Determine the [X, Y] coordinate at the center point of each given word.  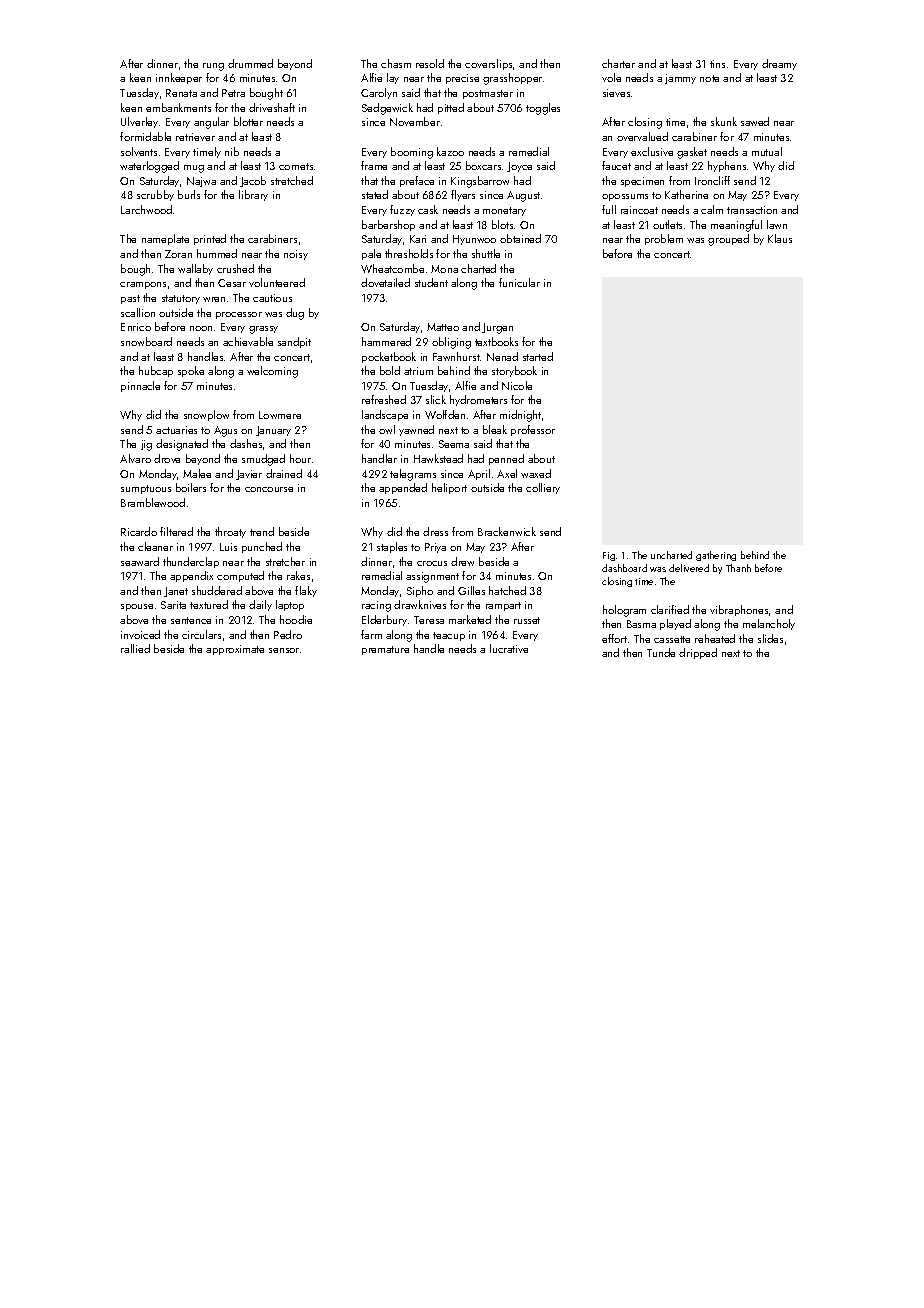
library [253, 195]
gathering [716, 556]
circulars [201, 634]
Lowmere [280, 415]
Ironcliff [712, 180]
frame [374, 165]
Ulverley [139, 122]
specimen [642, 182]
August [523, 196]
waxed [536, 473]
